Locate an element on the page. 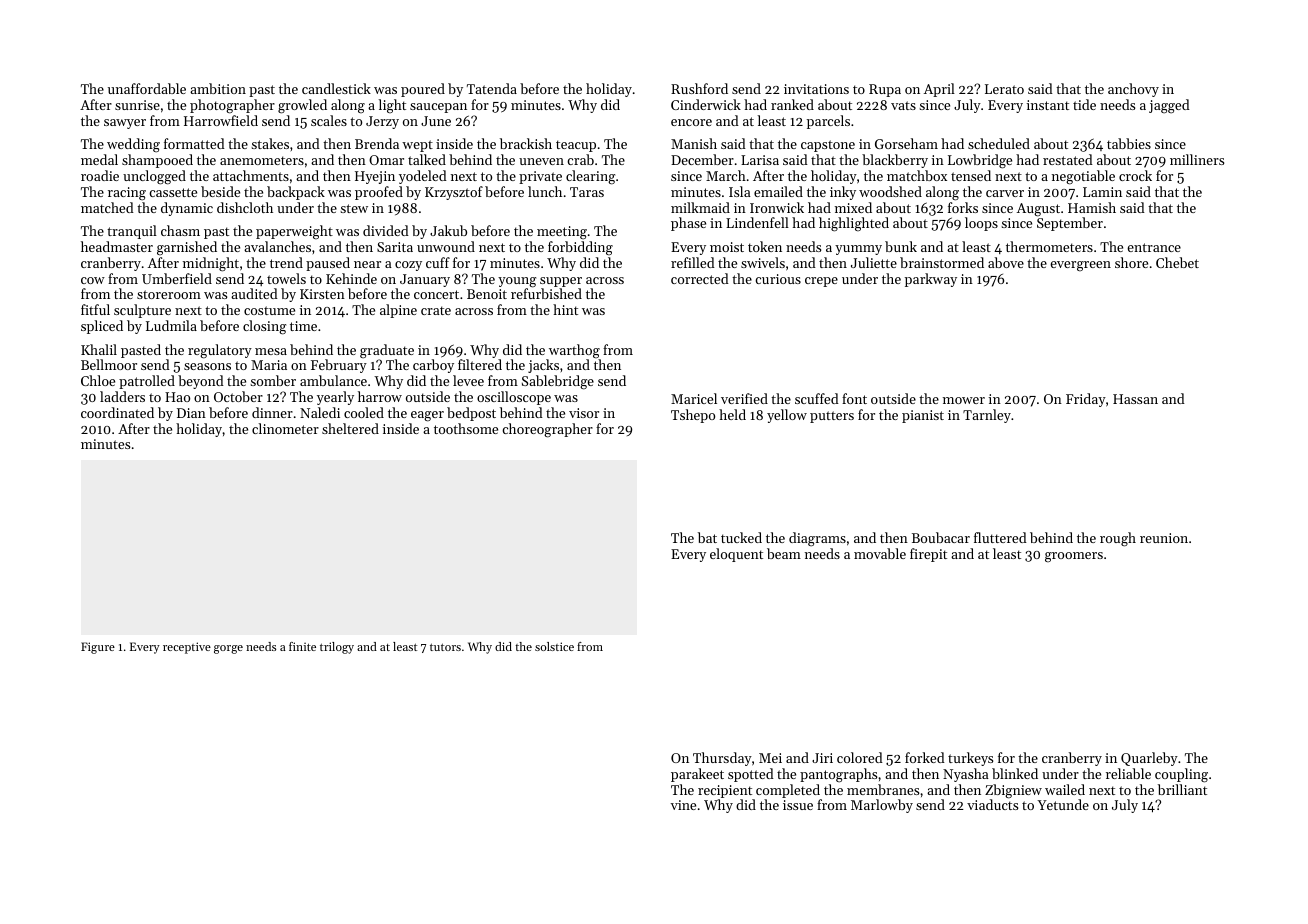 Image resolution: width=1308 pixels, height=924 pixels. putters is located at coordinates (832, 417).
